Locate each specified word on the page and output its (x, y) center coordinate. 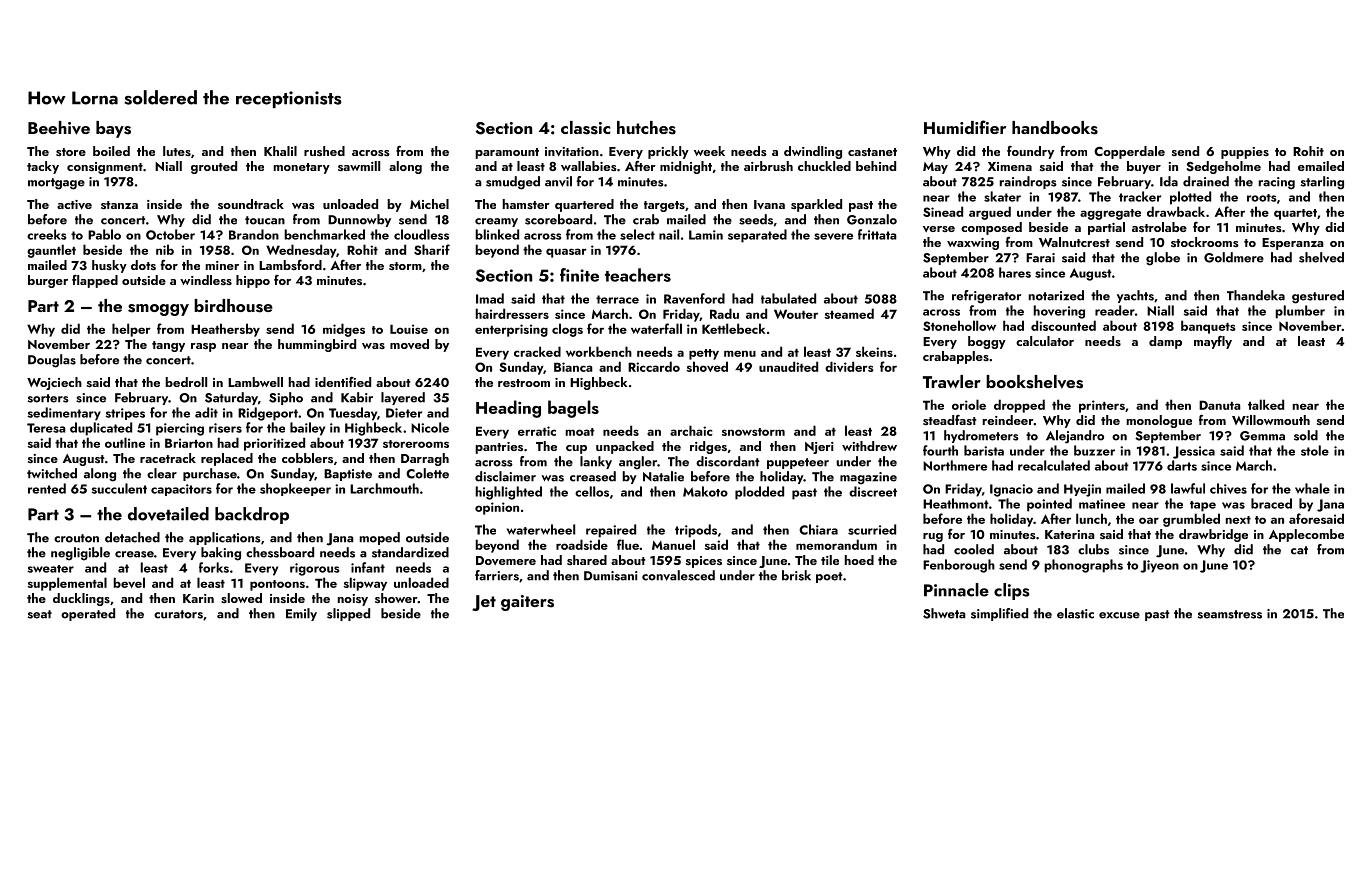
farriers (497, 575)
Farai (1040, 258)
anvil (558, 181)
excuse (1119, 615)
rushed (324, 151)
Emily (301, 614)
